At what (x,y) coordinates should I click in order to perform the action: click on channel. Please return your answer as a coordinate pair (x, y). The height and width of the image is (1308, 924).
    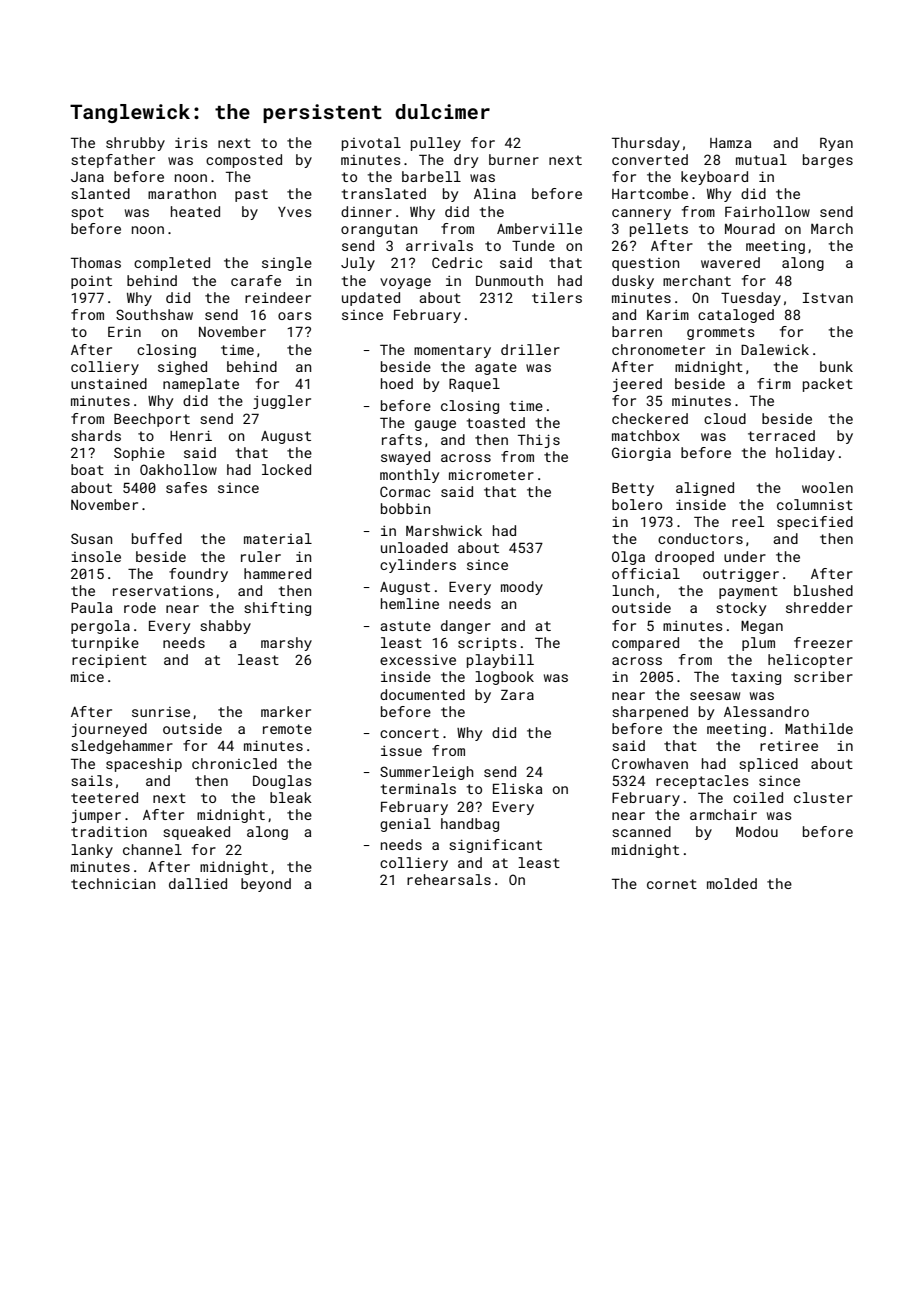
    Looking at the image, I should click on (152, 849).
